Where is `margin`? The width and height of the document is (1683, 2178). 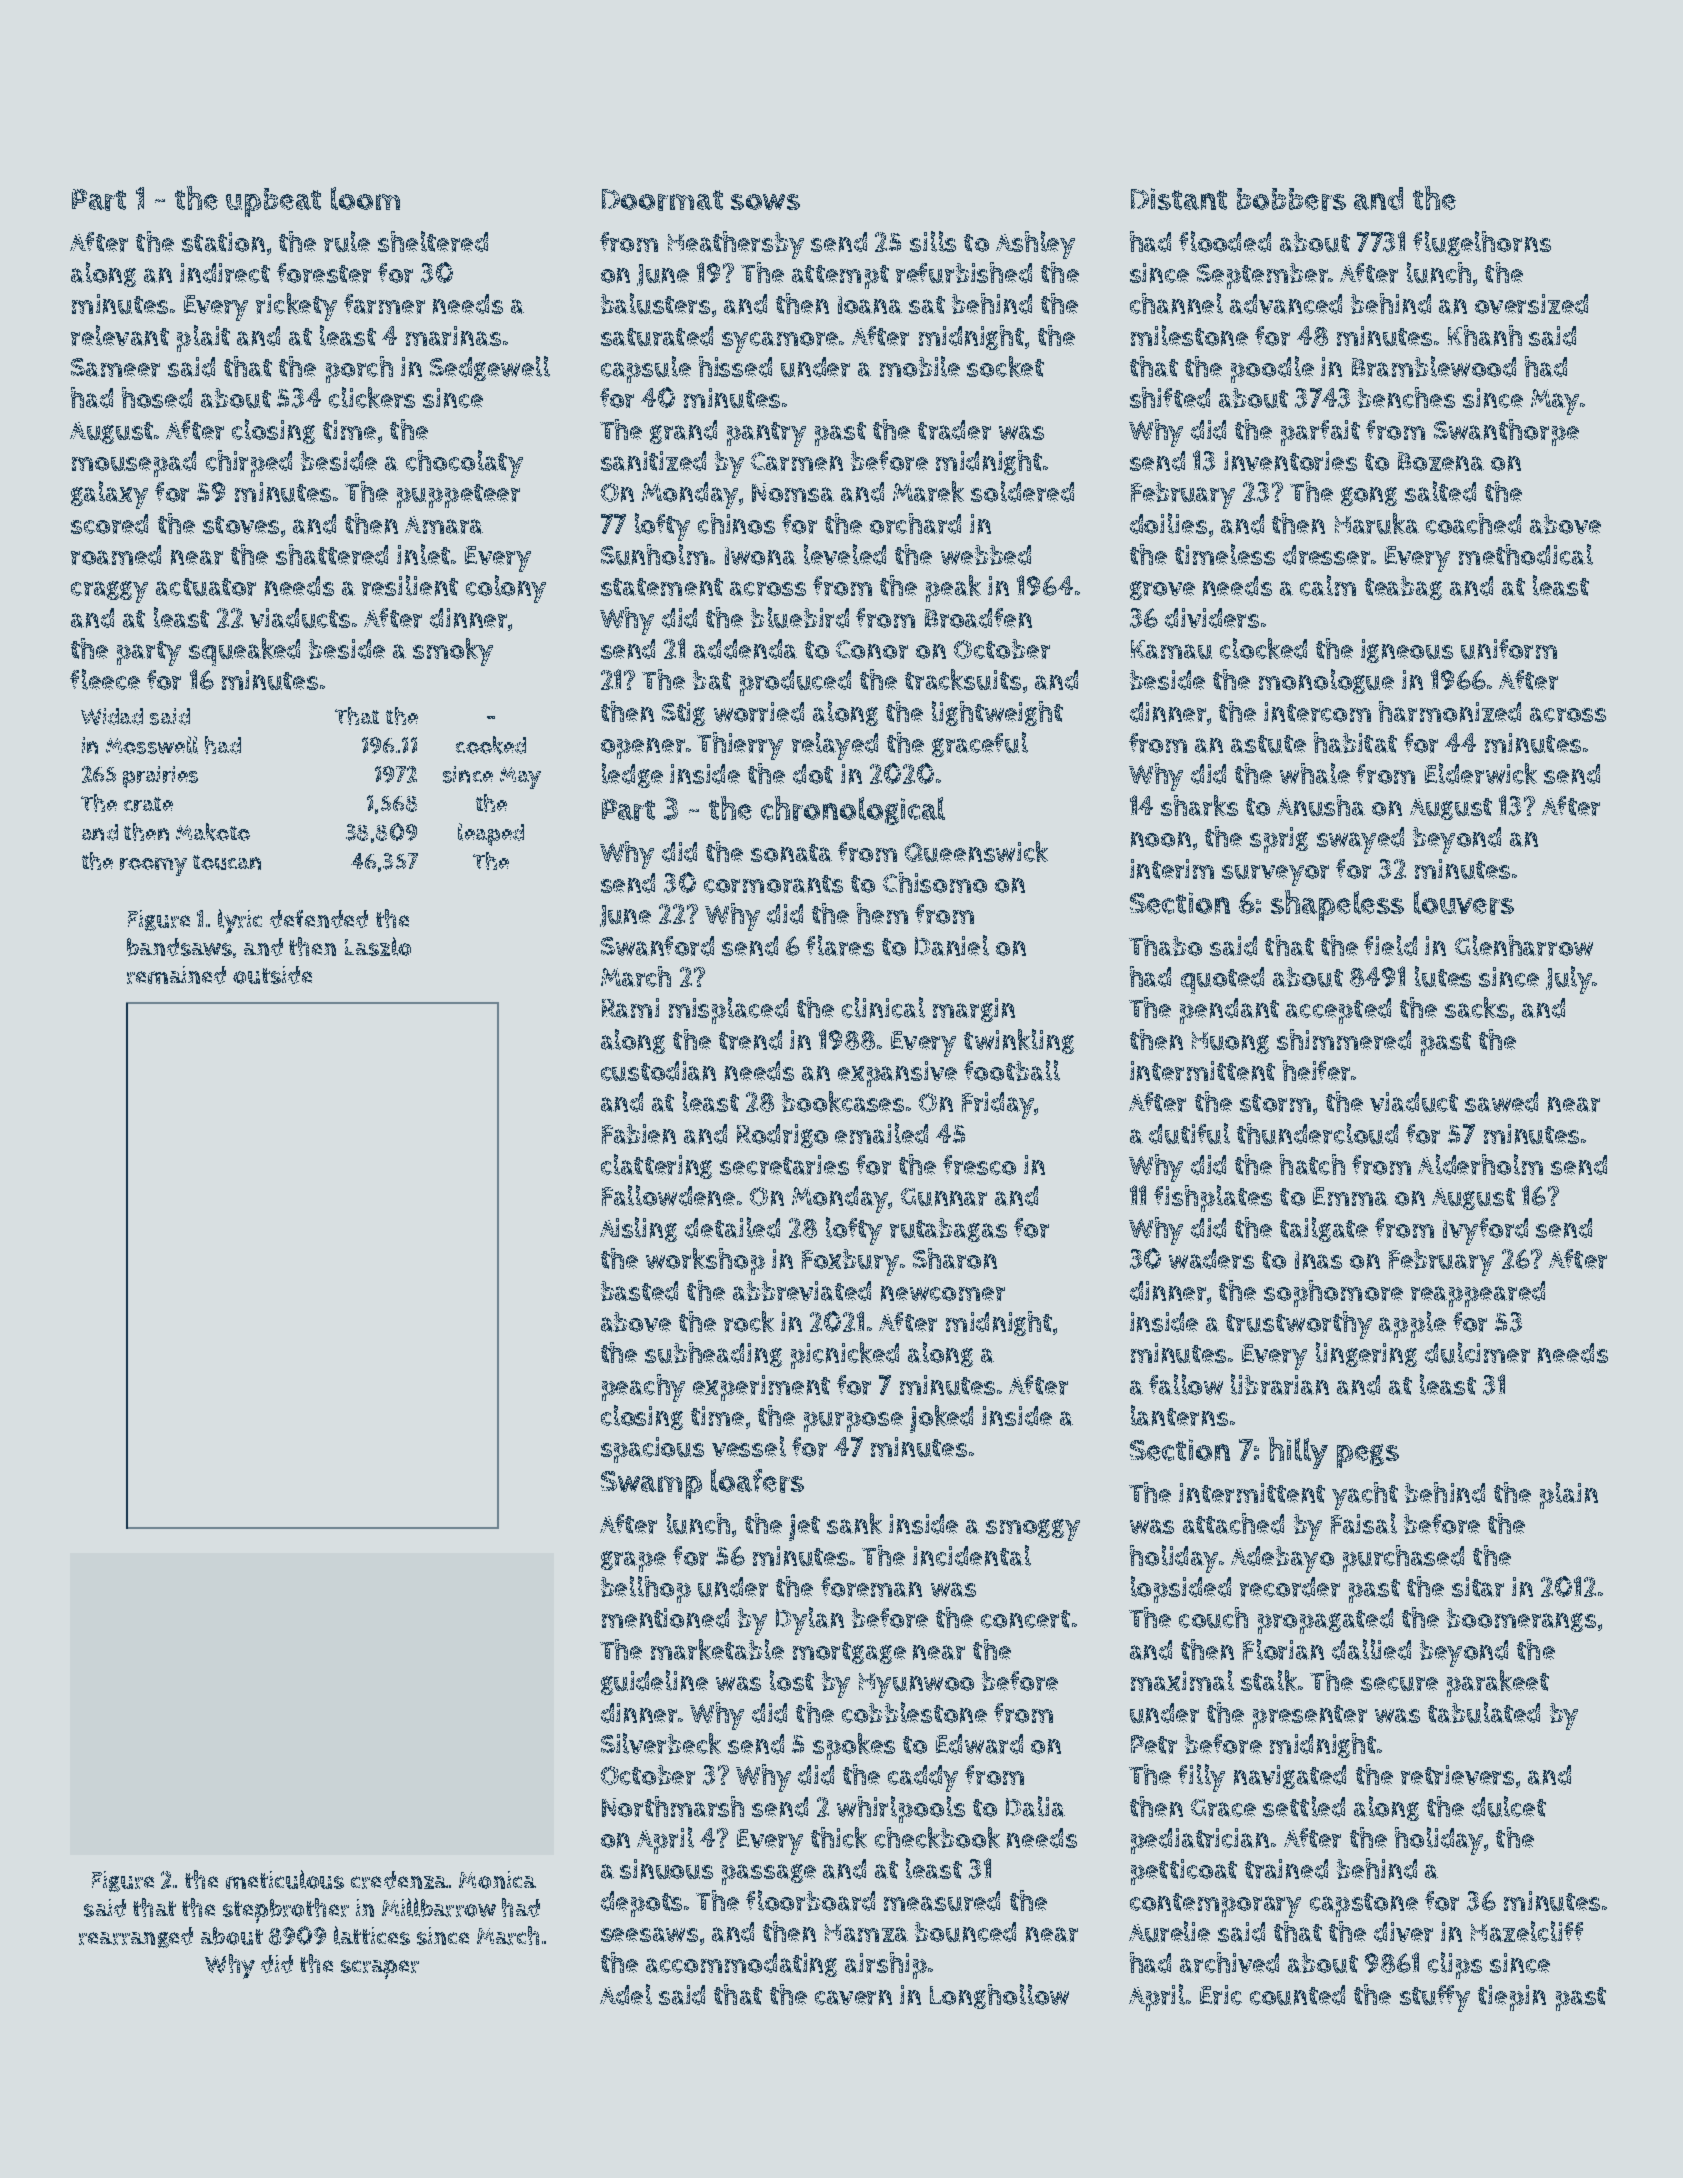 margin is located at coordinates (974, 1010).
